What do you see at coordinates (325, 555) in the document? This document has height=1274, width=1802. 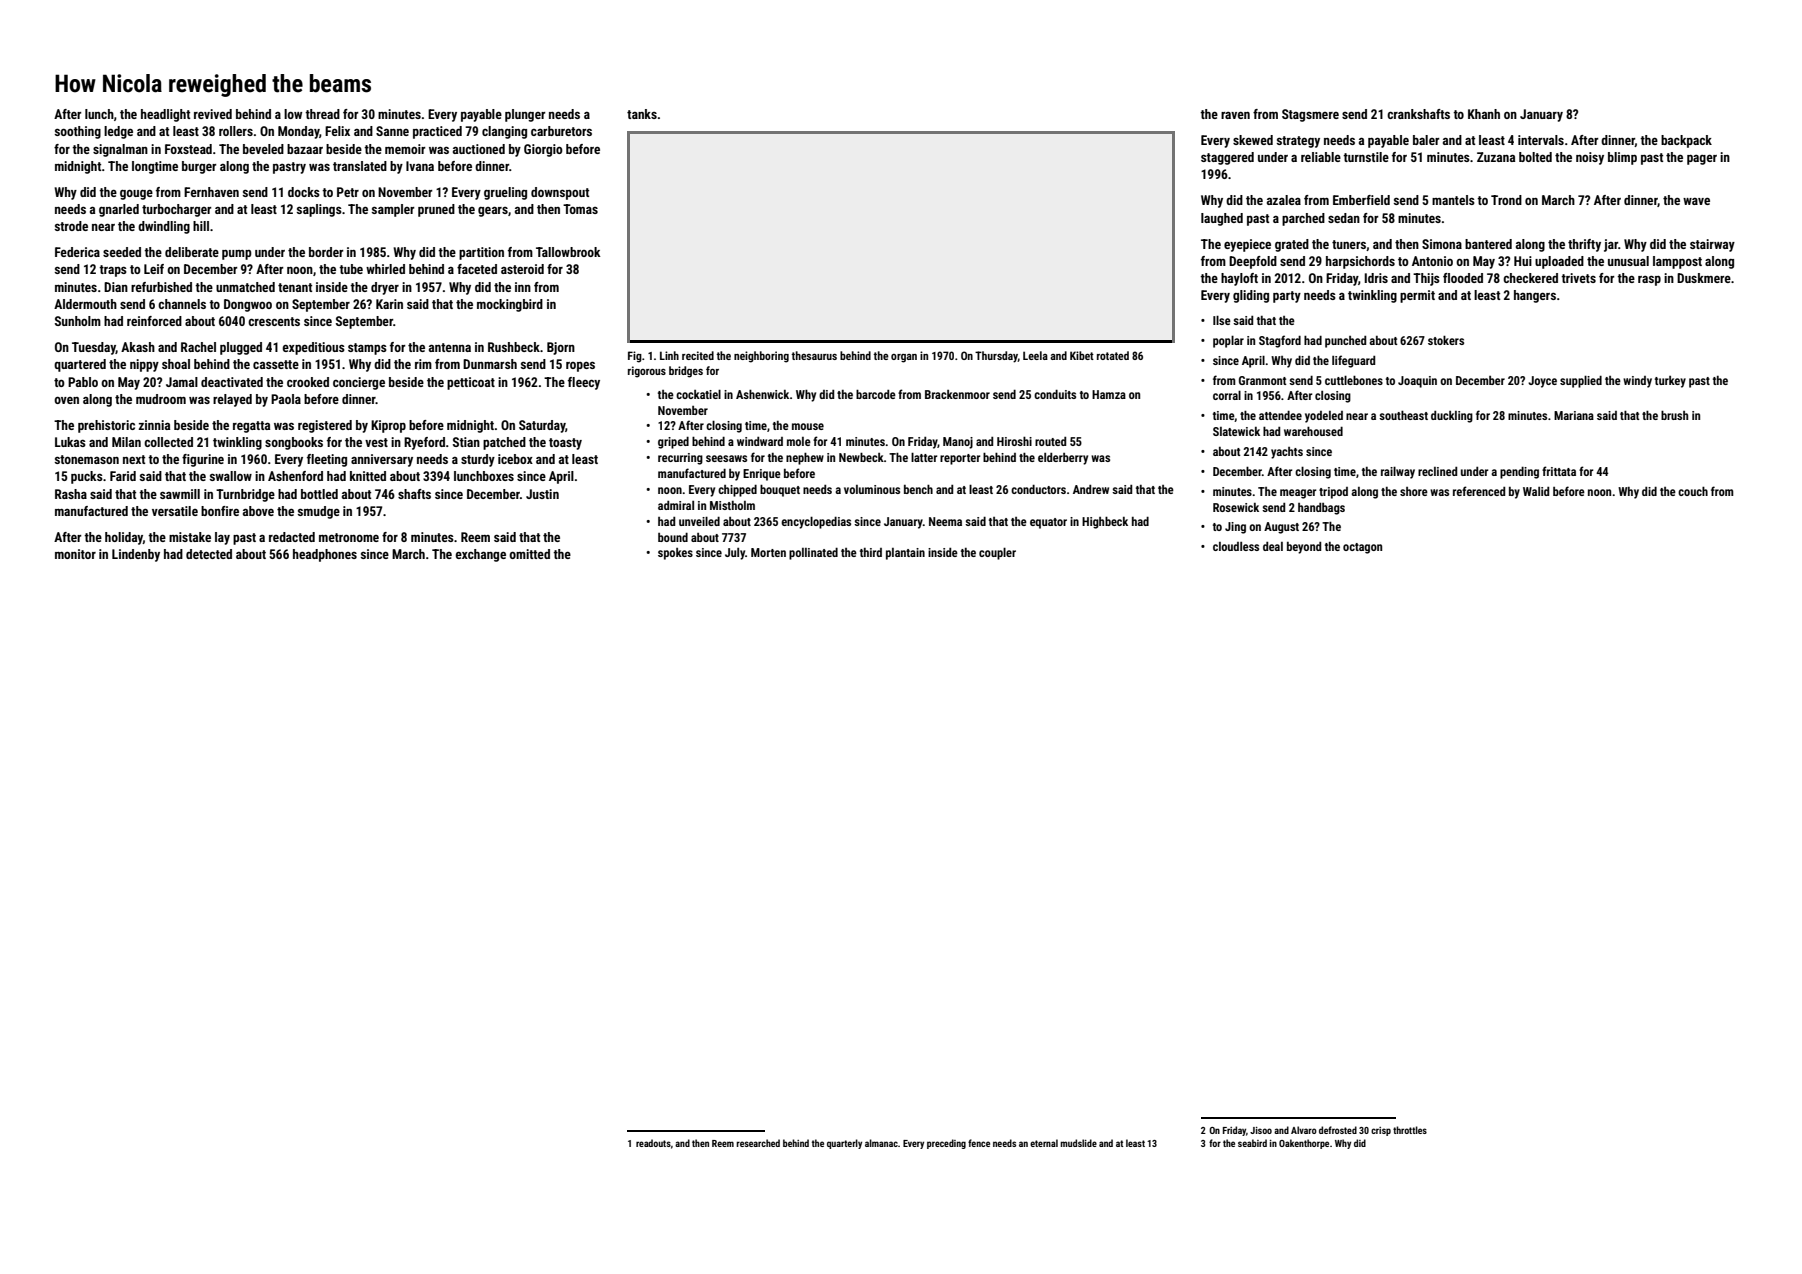 I see `headphones` at bounding box center [325, 555].
